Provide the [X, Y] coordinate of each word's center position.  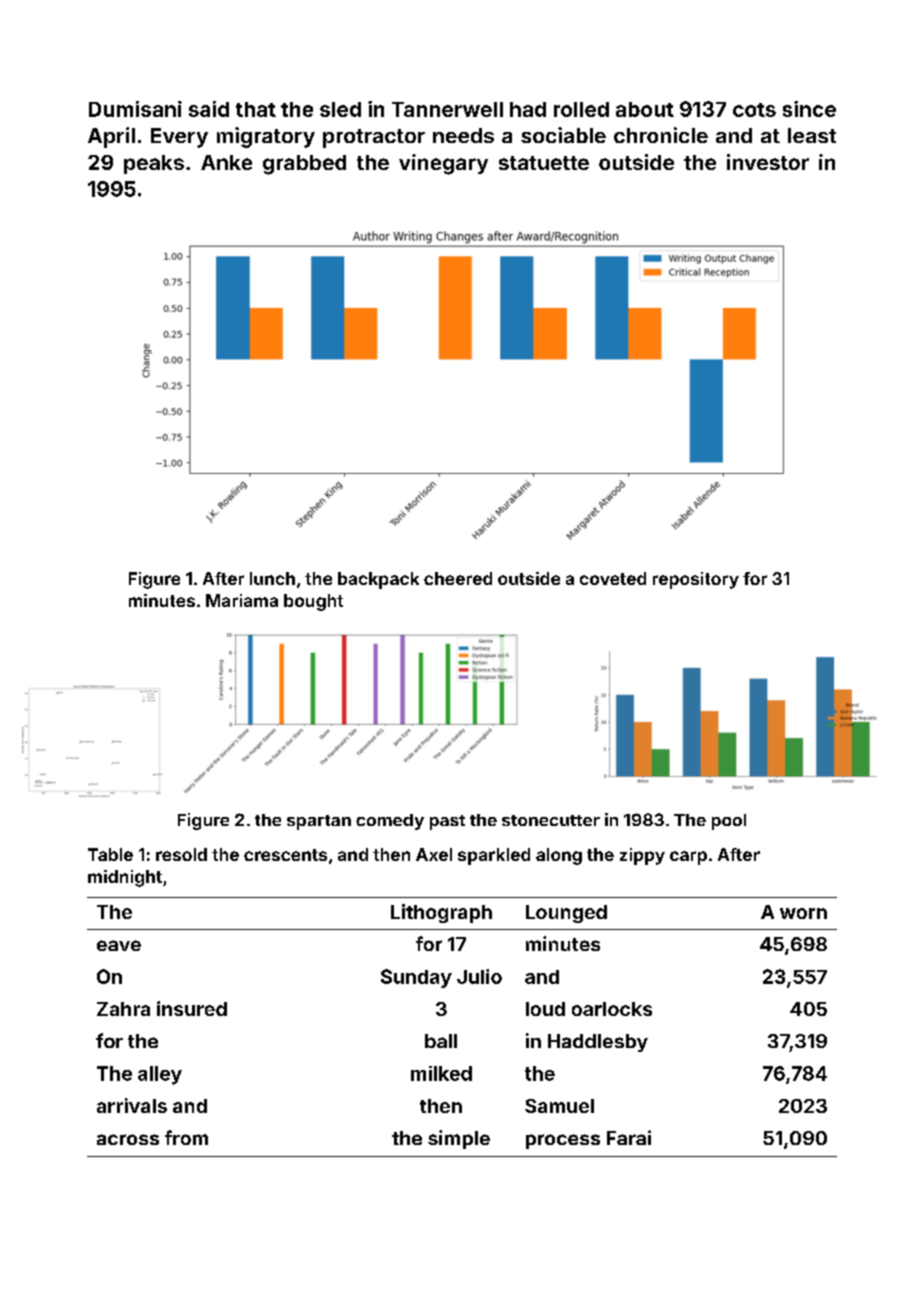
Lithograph [441, 913]
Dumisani [135, 109]
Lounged [566, 914]
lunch [272, 578]
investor [768, 162]
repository [696, 580]
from [186, 1137]
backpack [378, 580]
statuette [544, 163]
